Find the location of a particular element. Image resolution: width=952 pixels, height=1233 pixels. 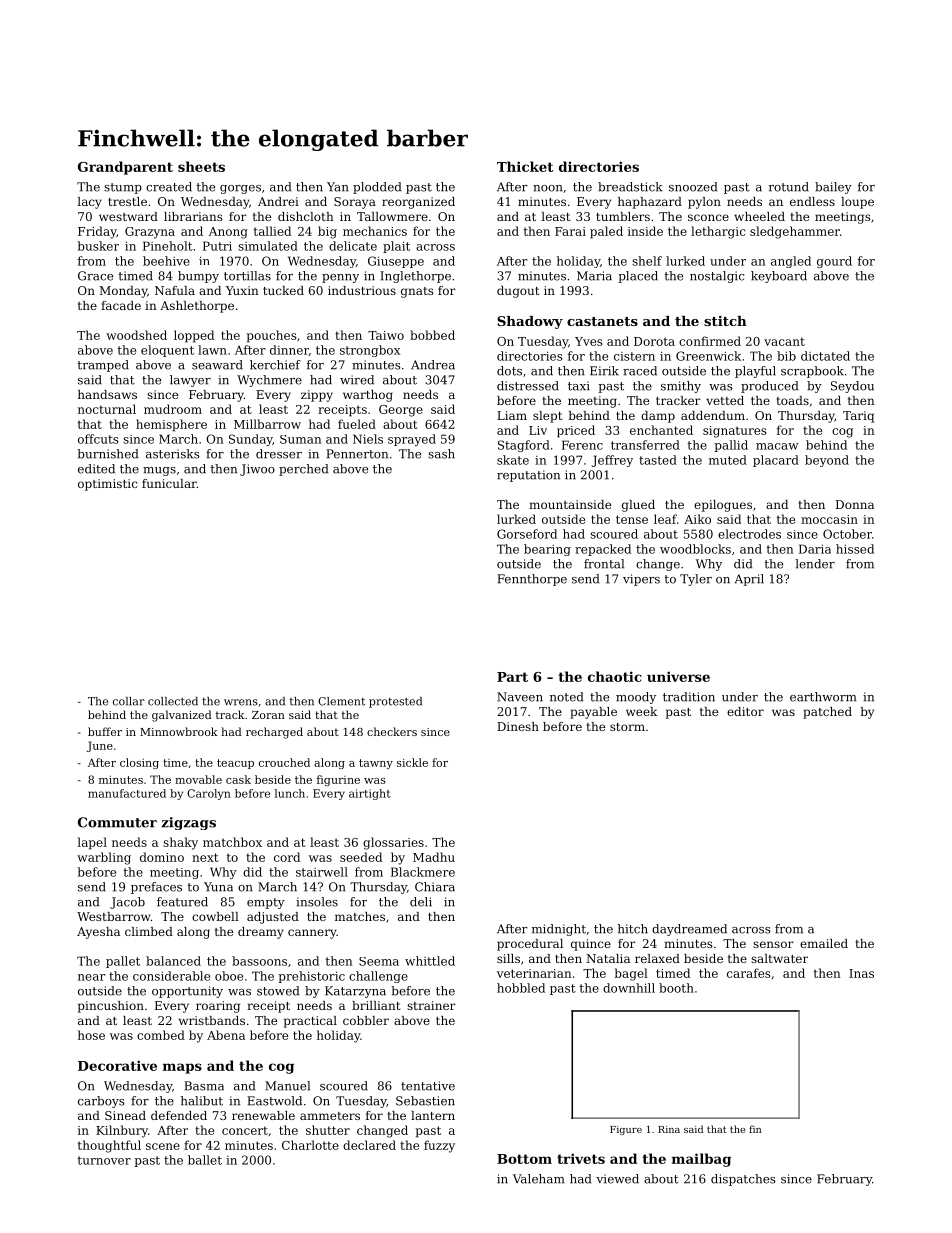

kerchief is located at coordinates (275, 365).
